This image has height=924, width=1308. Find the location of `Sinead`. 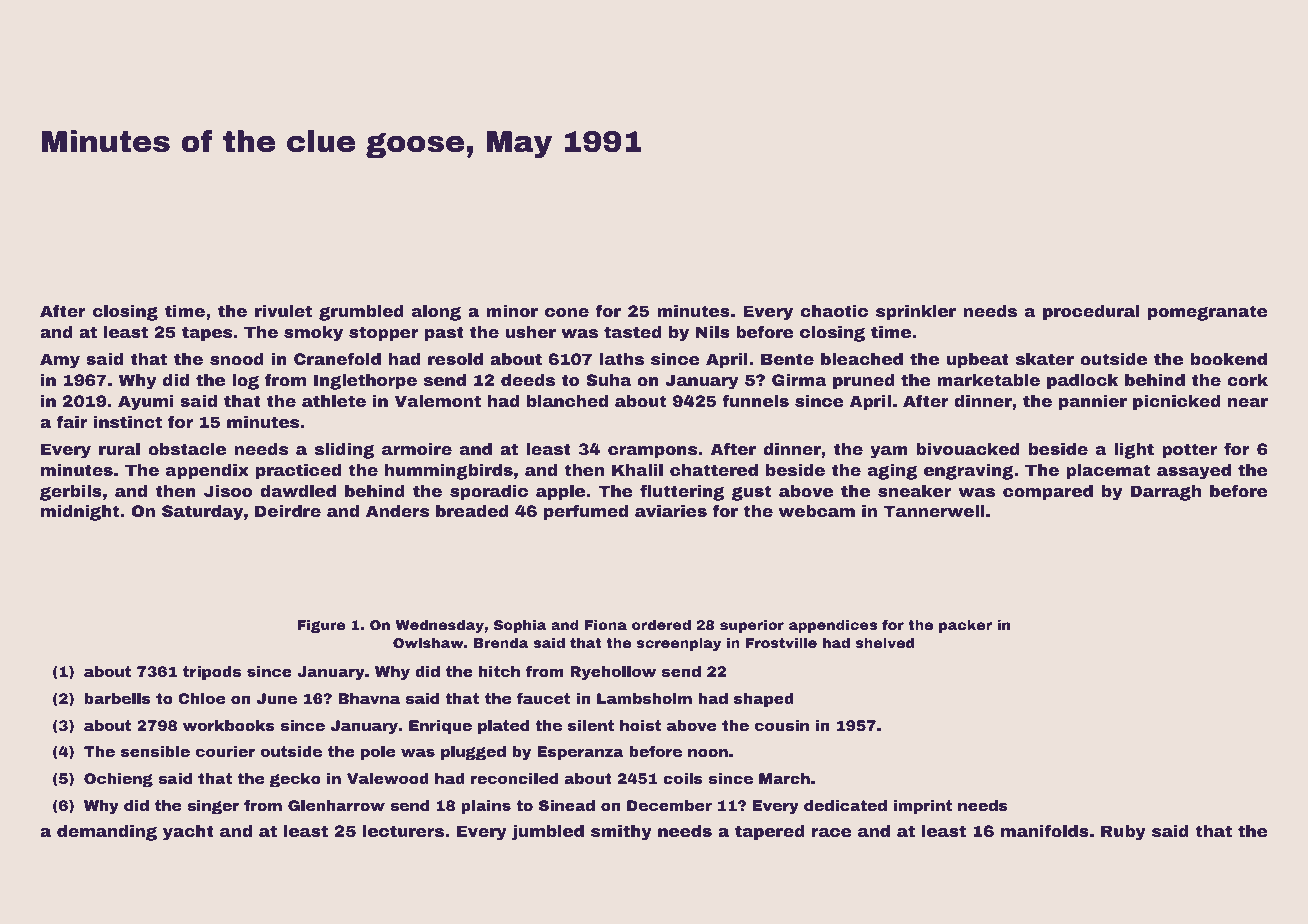

Sinead is located at coordinates (567, 805).
